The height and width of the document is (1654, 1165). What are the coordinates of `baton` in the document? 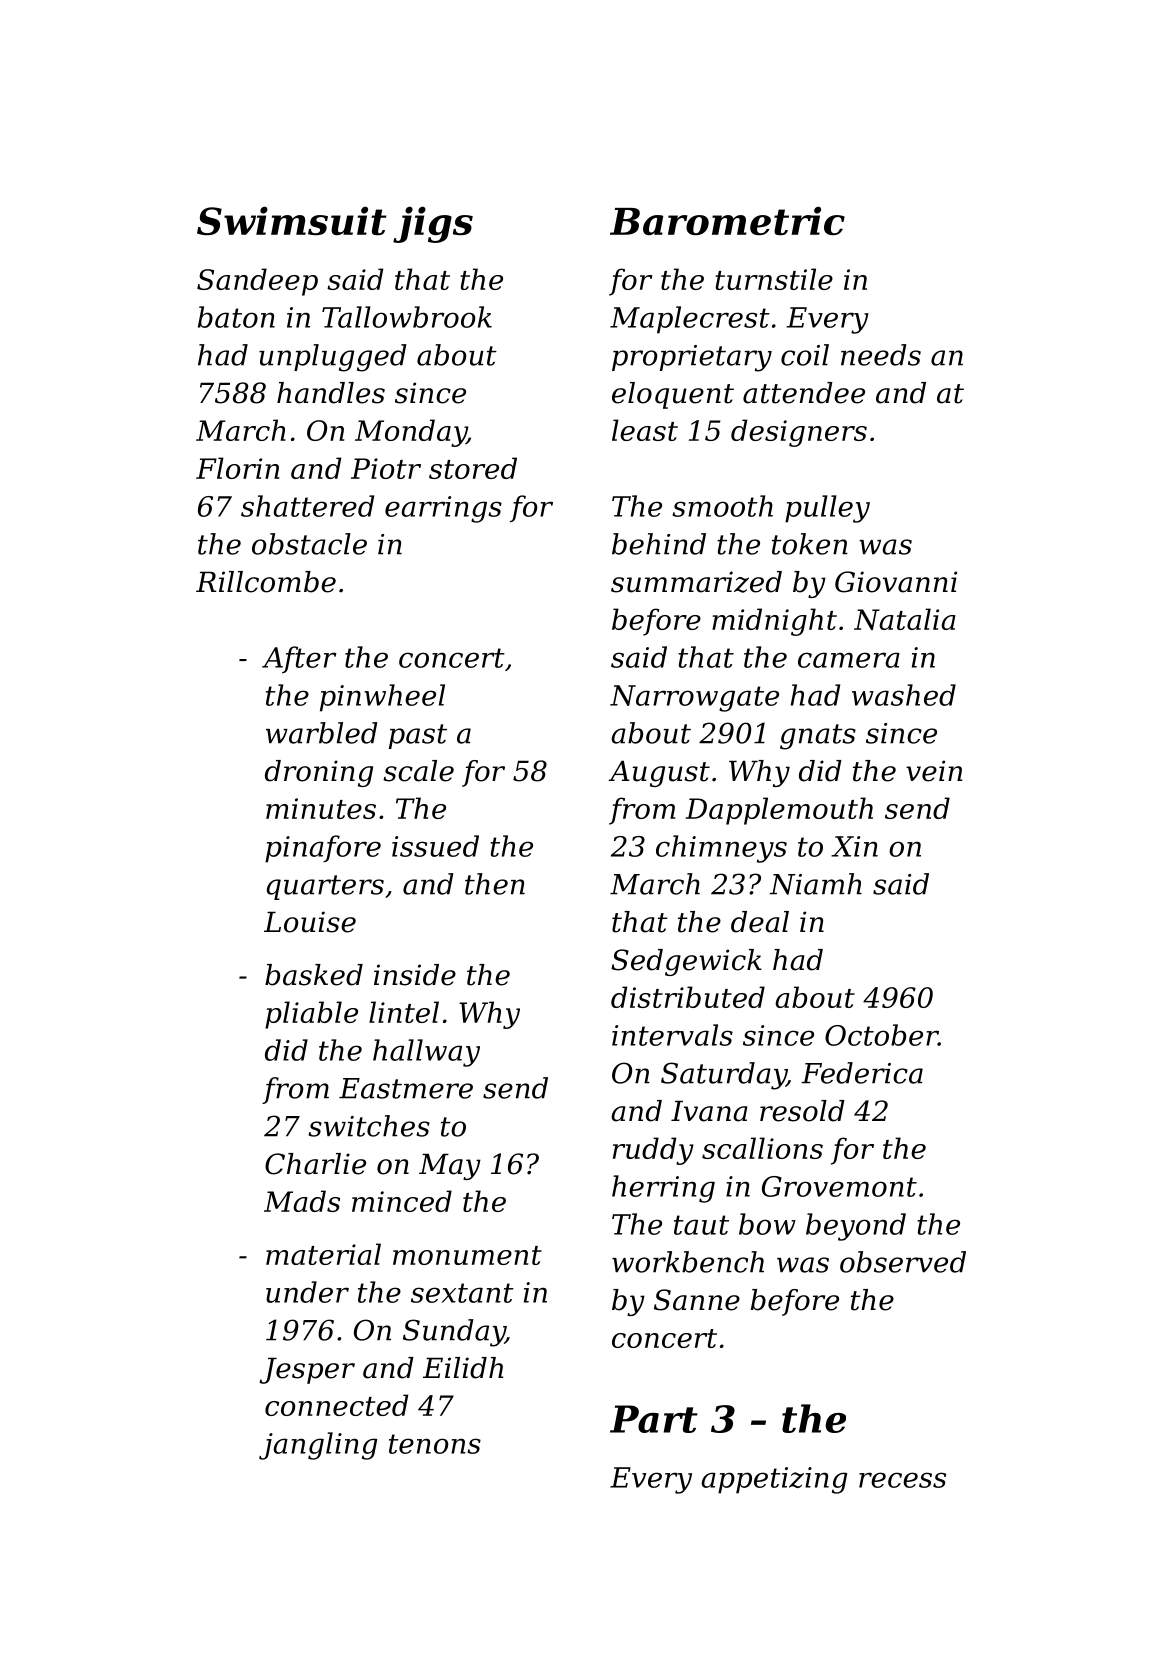 It's located at (236, 317).
